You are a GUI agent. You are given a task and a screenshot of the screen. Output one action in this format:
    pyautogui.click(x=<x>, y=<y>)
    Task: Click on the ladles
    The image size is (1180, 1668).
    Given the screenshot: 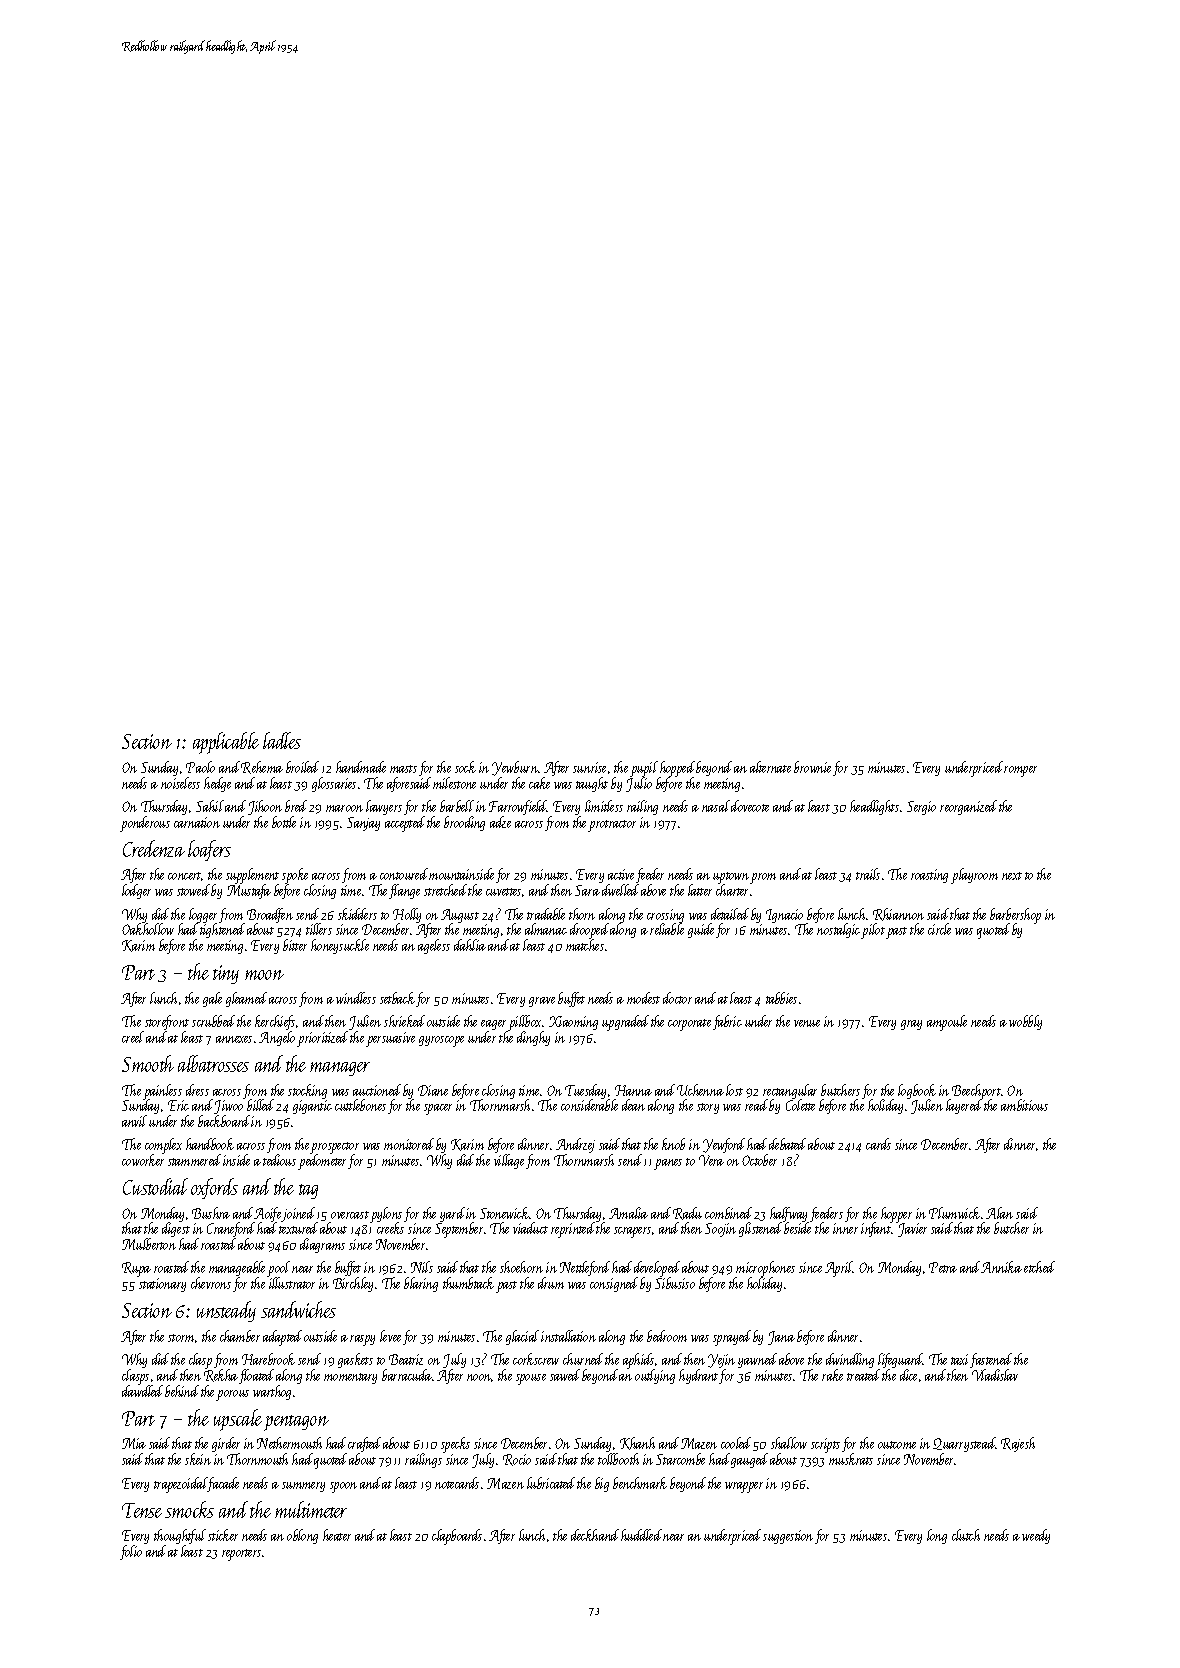 What is the action you would take?
    pyautogui.click(x=282, y=740)
